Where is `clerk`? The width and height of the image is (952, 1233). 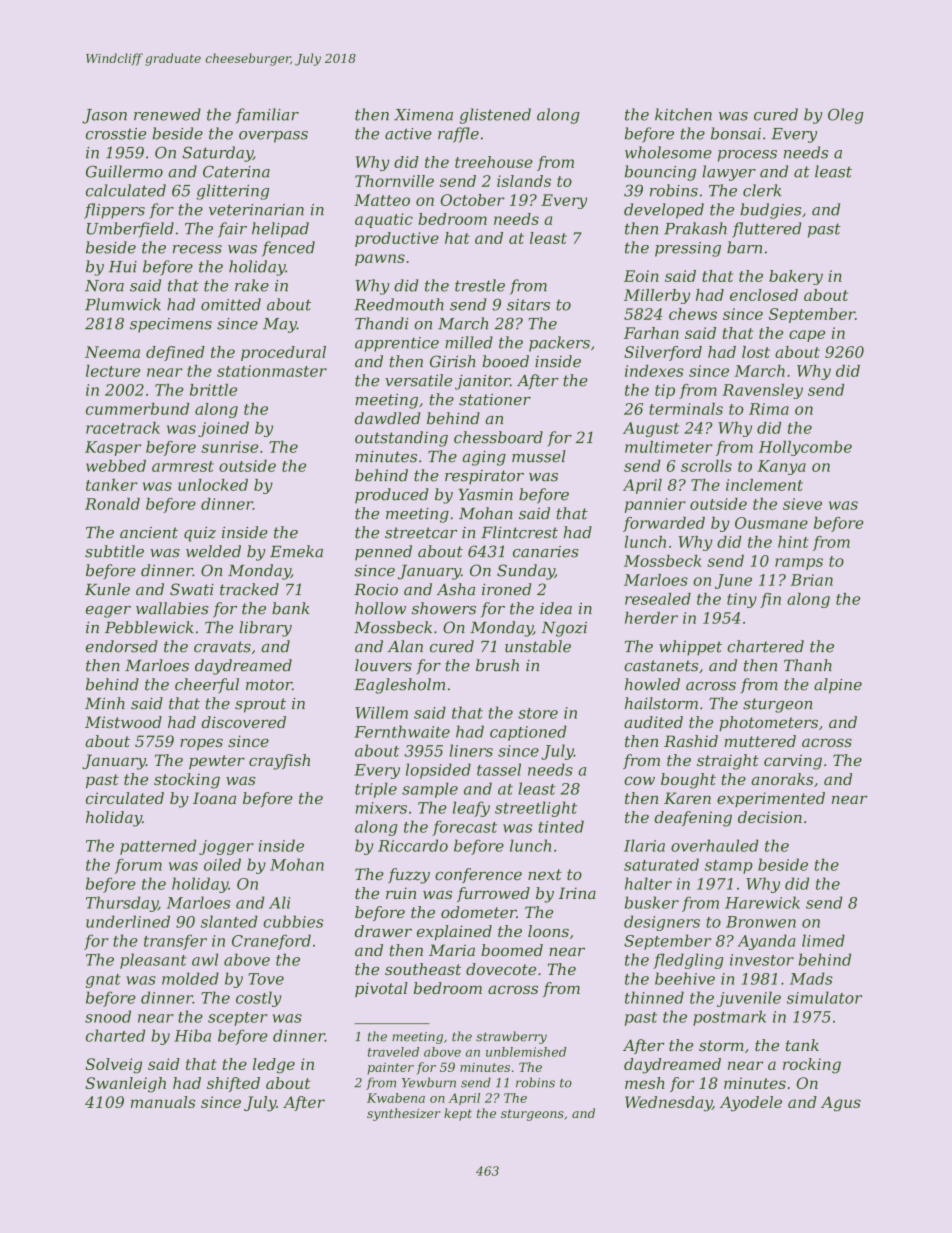
clerk is located at coordinates (762, 190).
